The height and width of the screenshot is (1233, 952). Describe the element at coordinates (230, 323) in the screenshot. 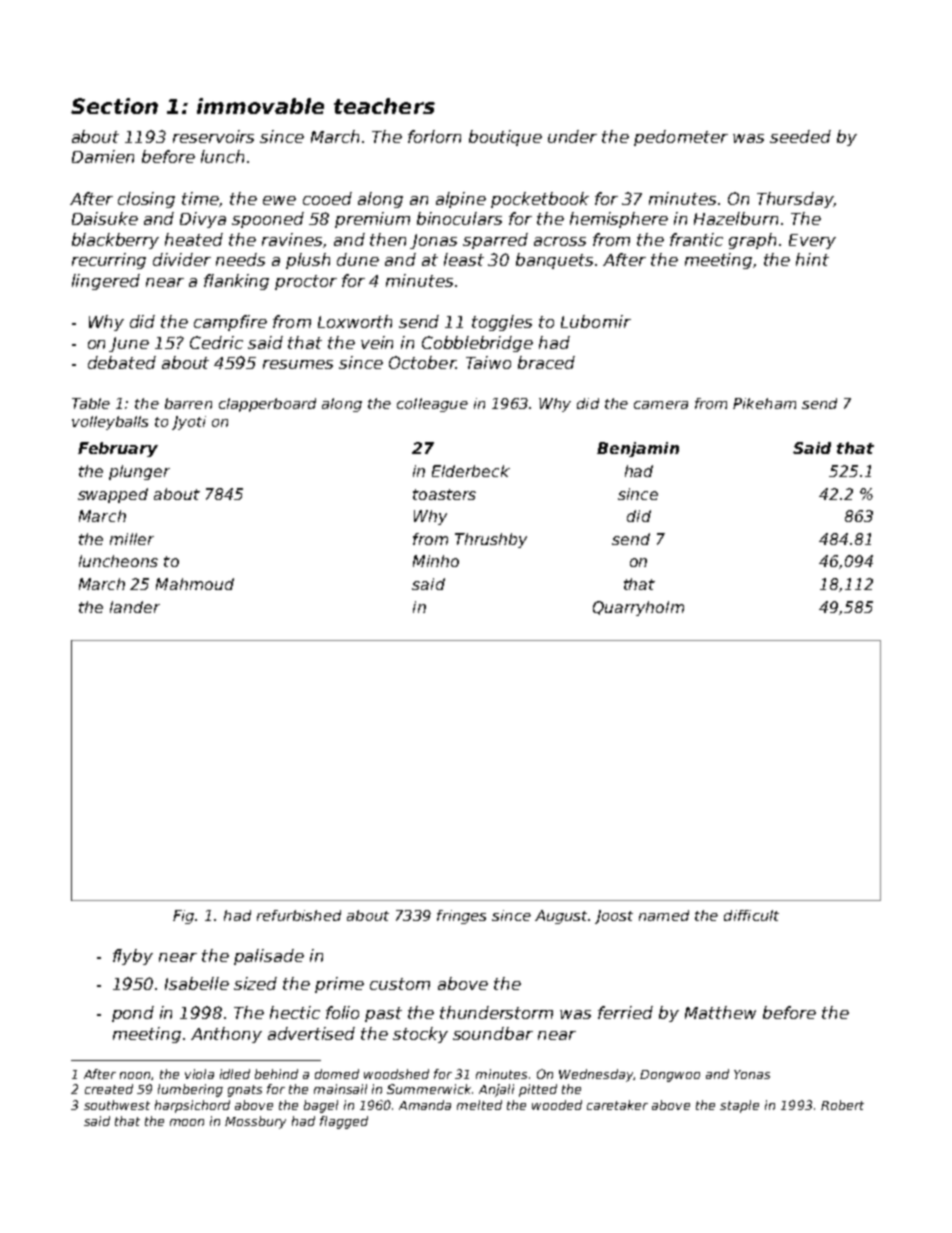

I see `campfire` at that location.
